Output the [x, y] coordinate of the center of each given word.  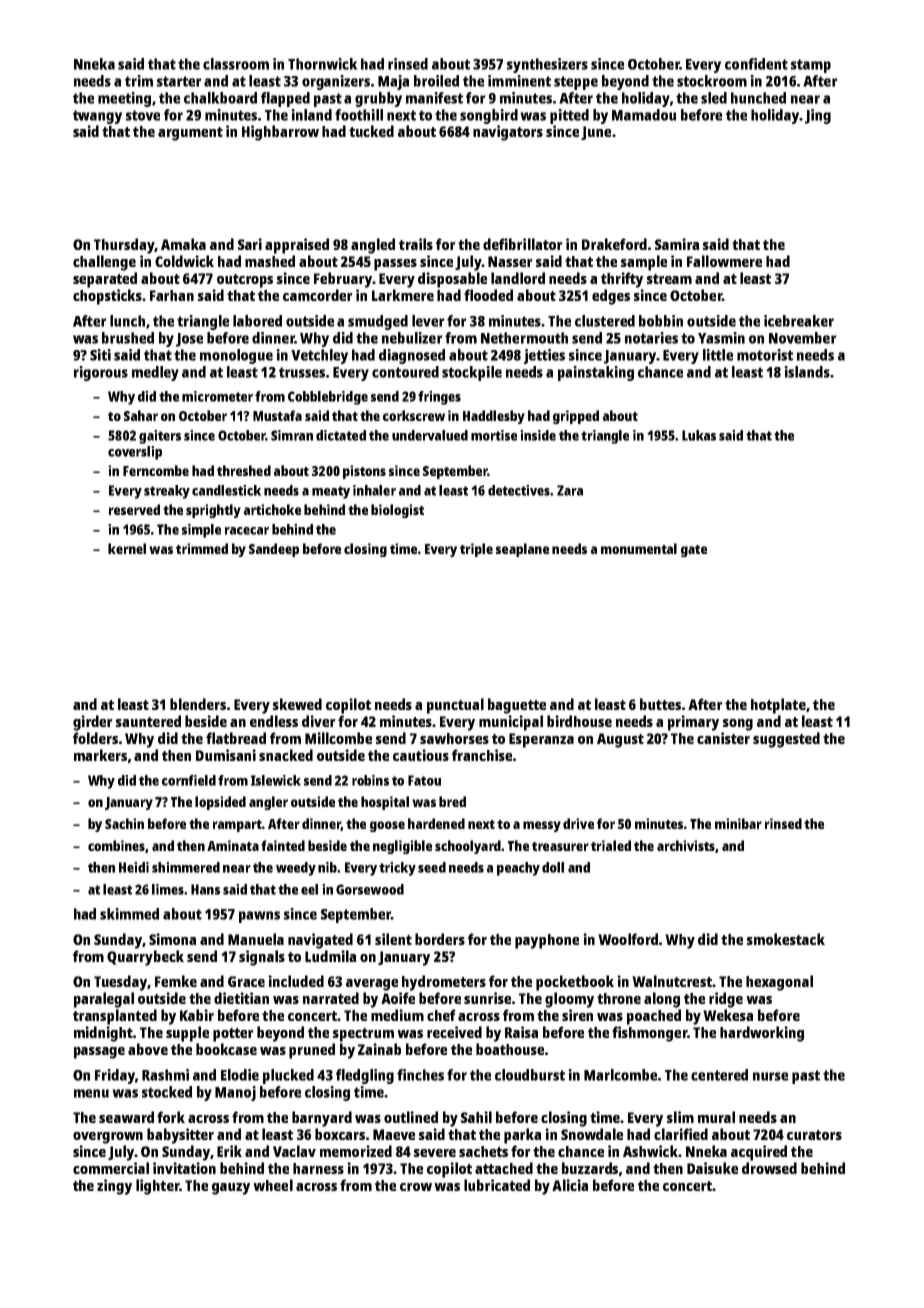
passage [99, 1053]
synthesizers [547, 65]
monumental [639, 548]
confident [756, 64]
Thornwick [322, 64]
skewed [297, 704]
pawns [259, 917]
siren [577, 1015]
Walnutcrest [672, 981]
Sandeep [274, 550]
